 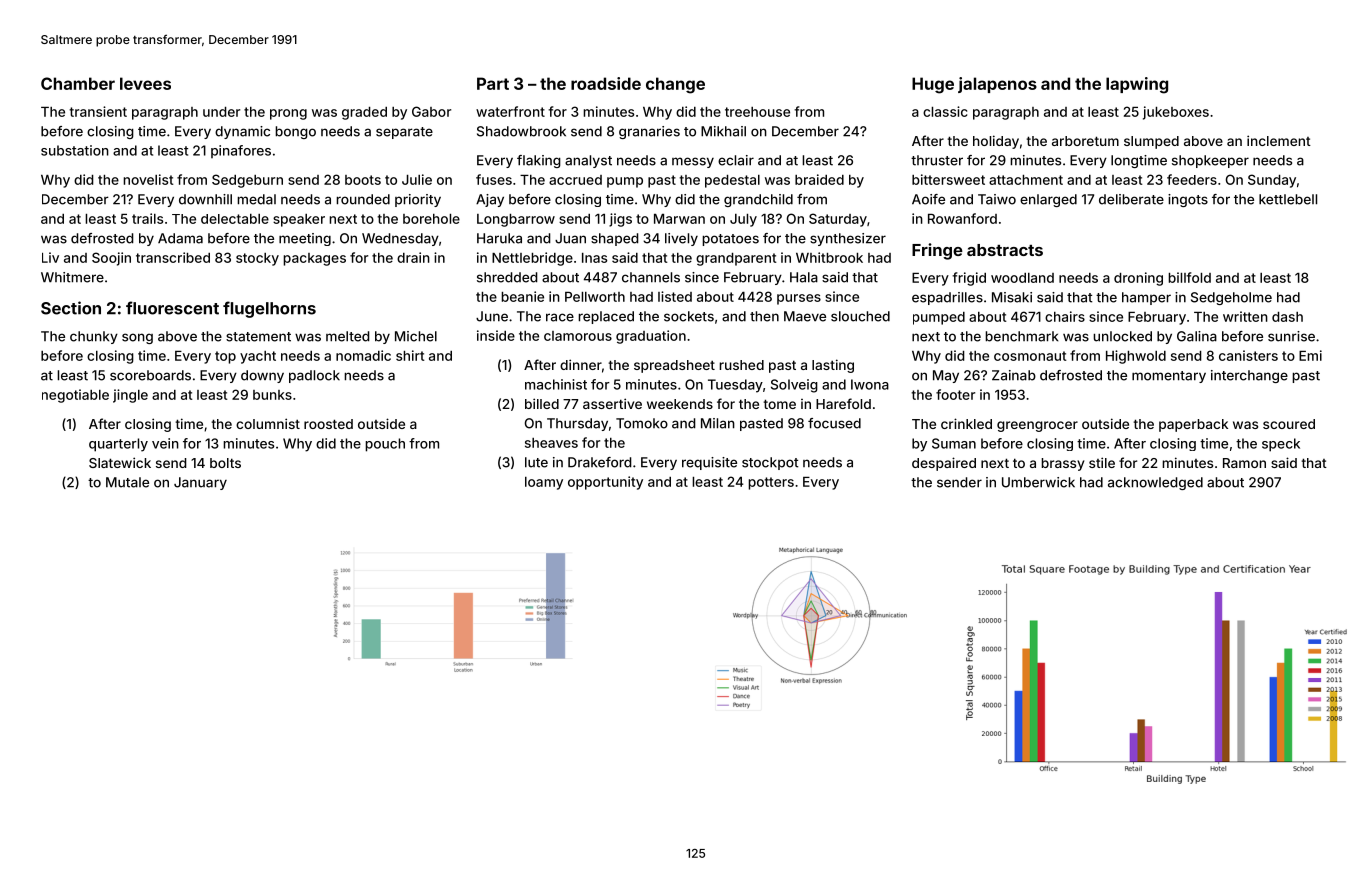 I want to click on Chamber, so click(x=78, y=83).
